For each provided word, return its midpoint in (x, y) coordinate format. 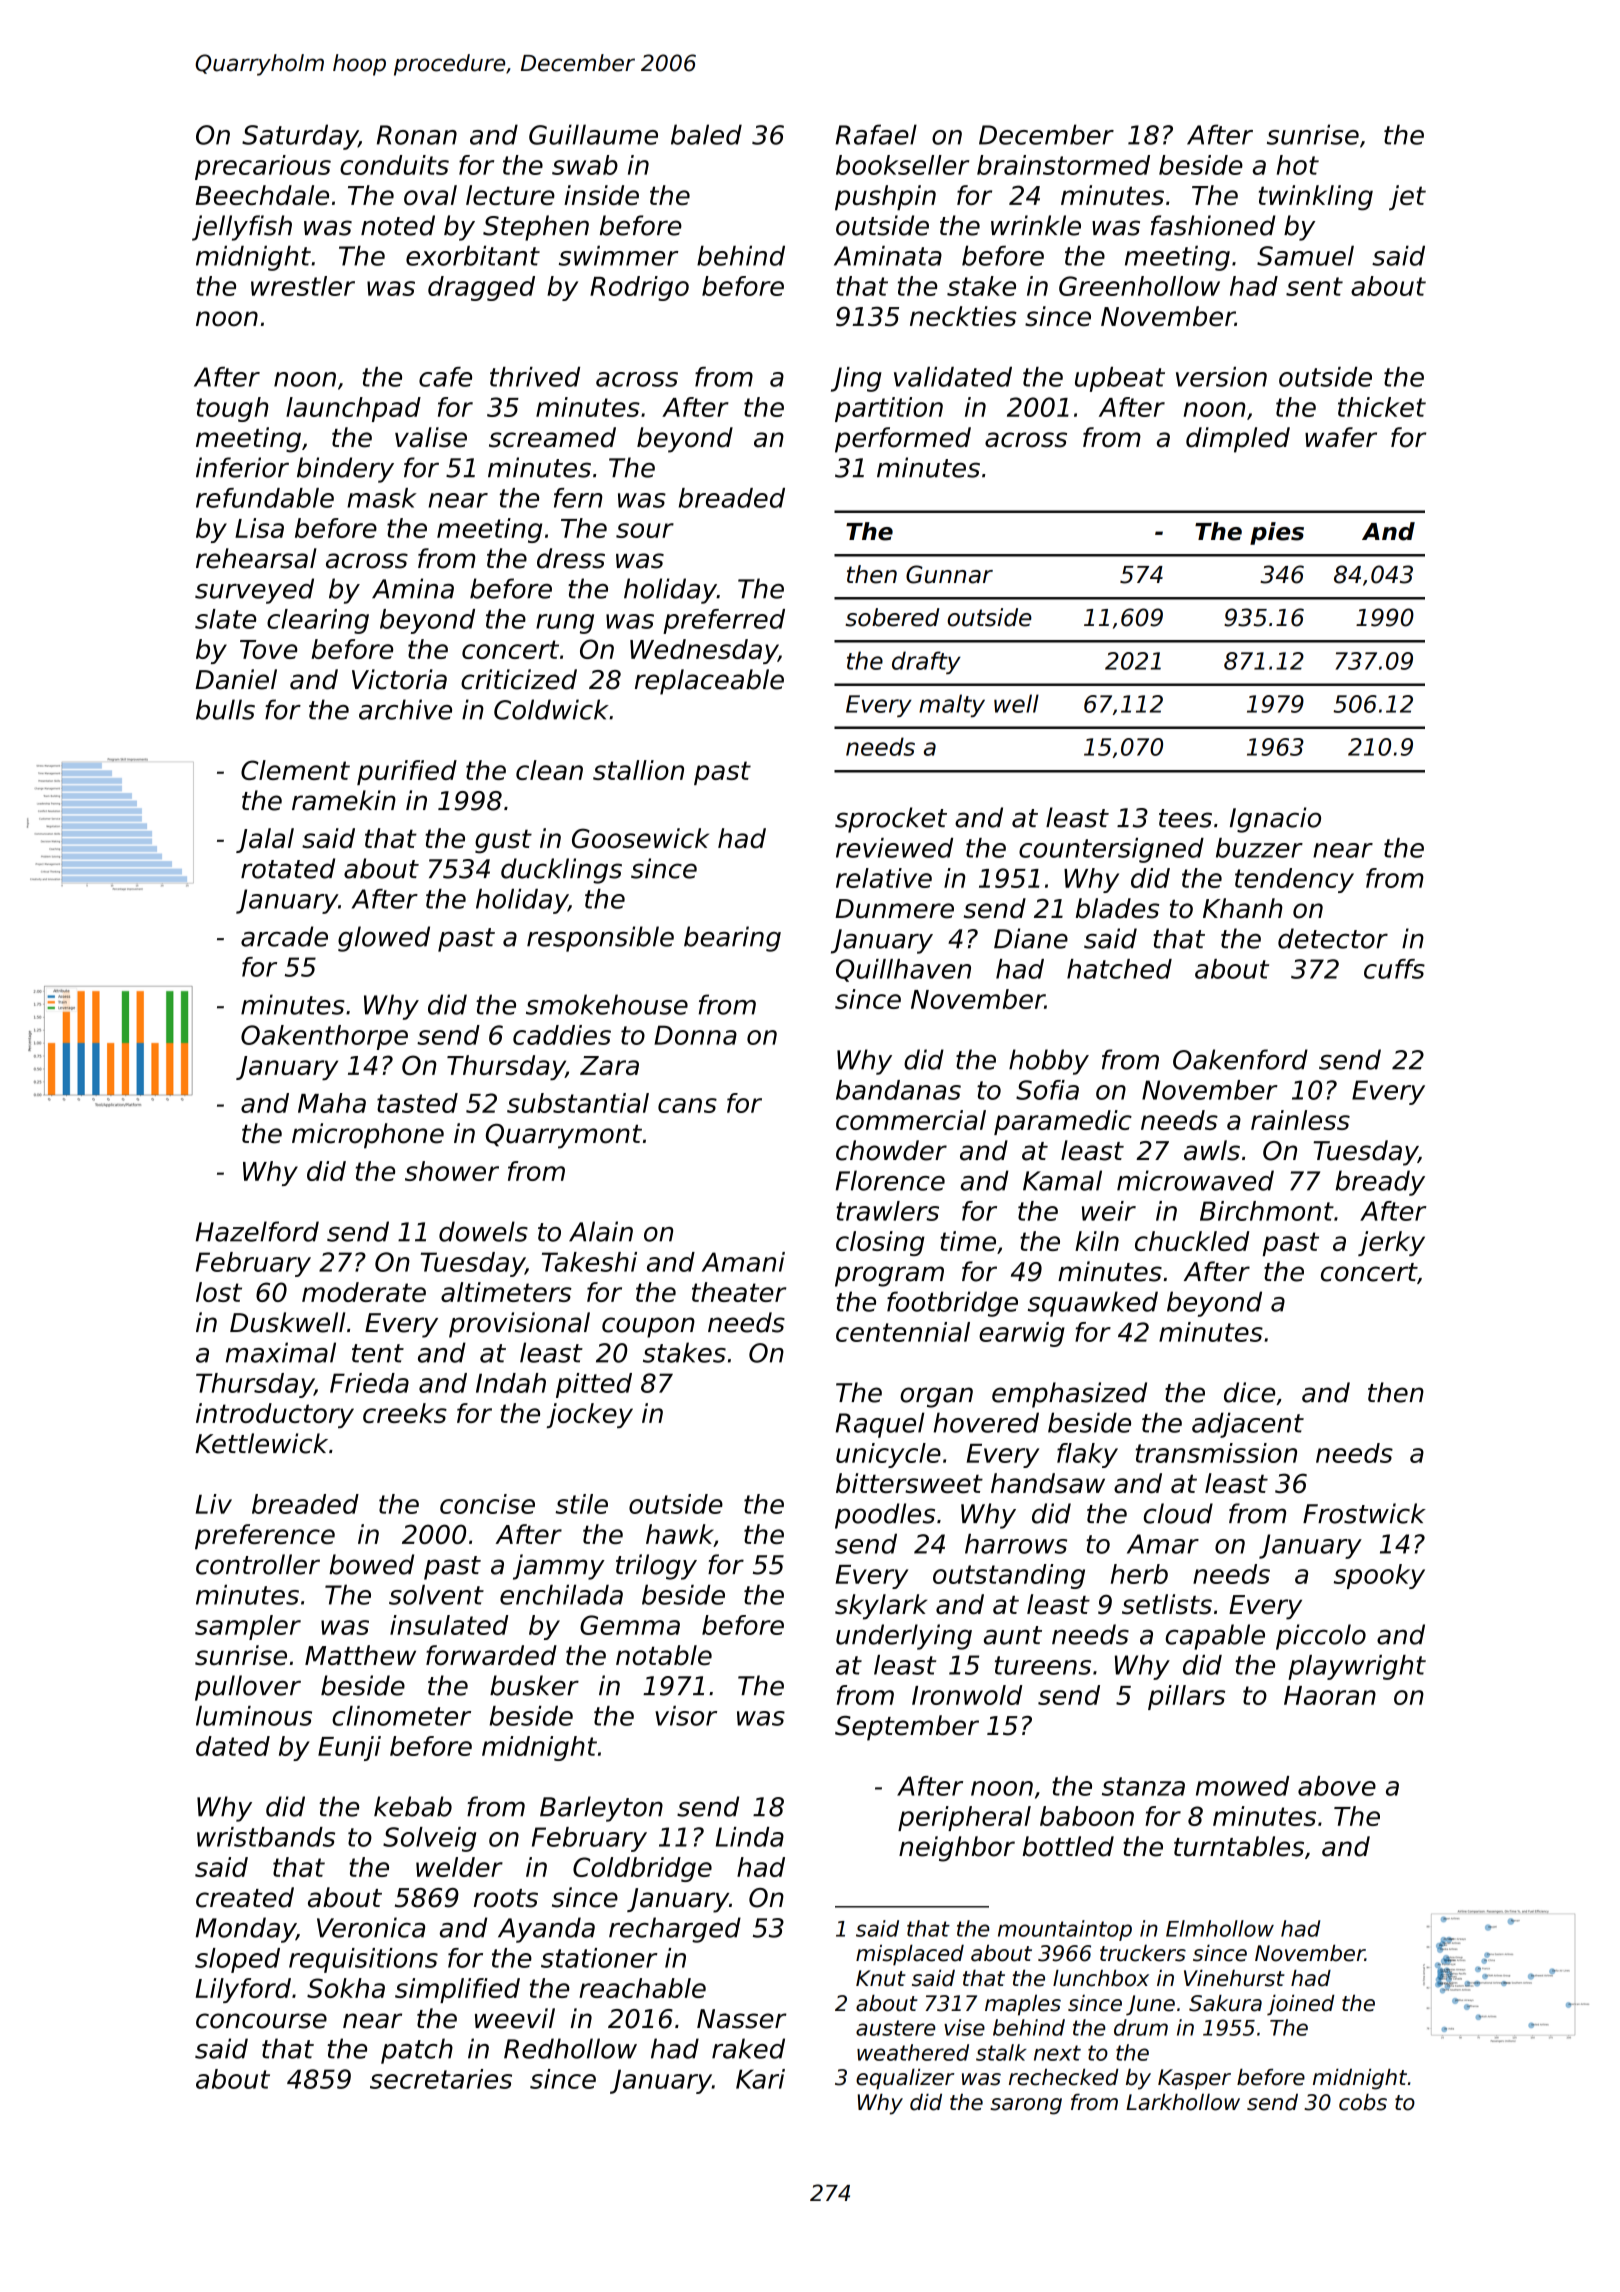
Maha (332, 1103)
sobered (892, 617)
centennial (903, 1332)
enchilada (561, 1594)
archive (405, 709)
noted (398, 225)
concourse (261, 2021)
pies (1277, 533)
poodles (885, 1516)
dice (1249, 1392)
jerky (1391, 1243)
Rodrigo (639, 288)
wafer (1341, 437)
